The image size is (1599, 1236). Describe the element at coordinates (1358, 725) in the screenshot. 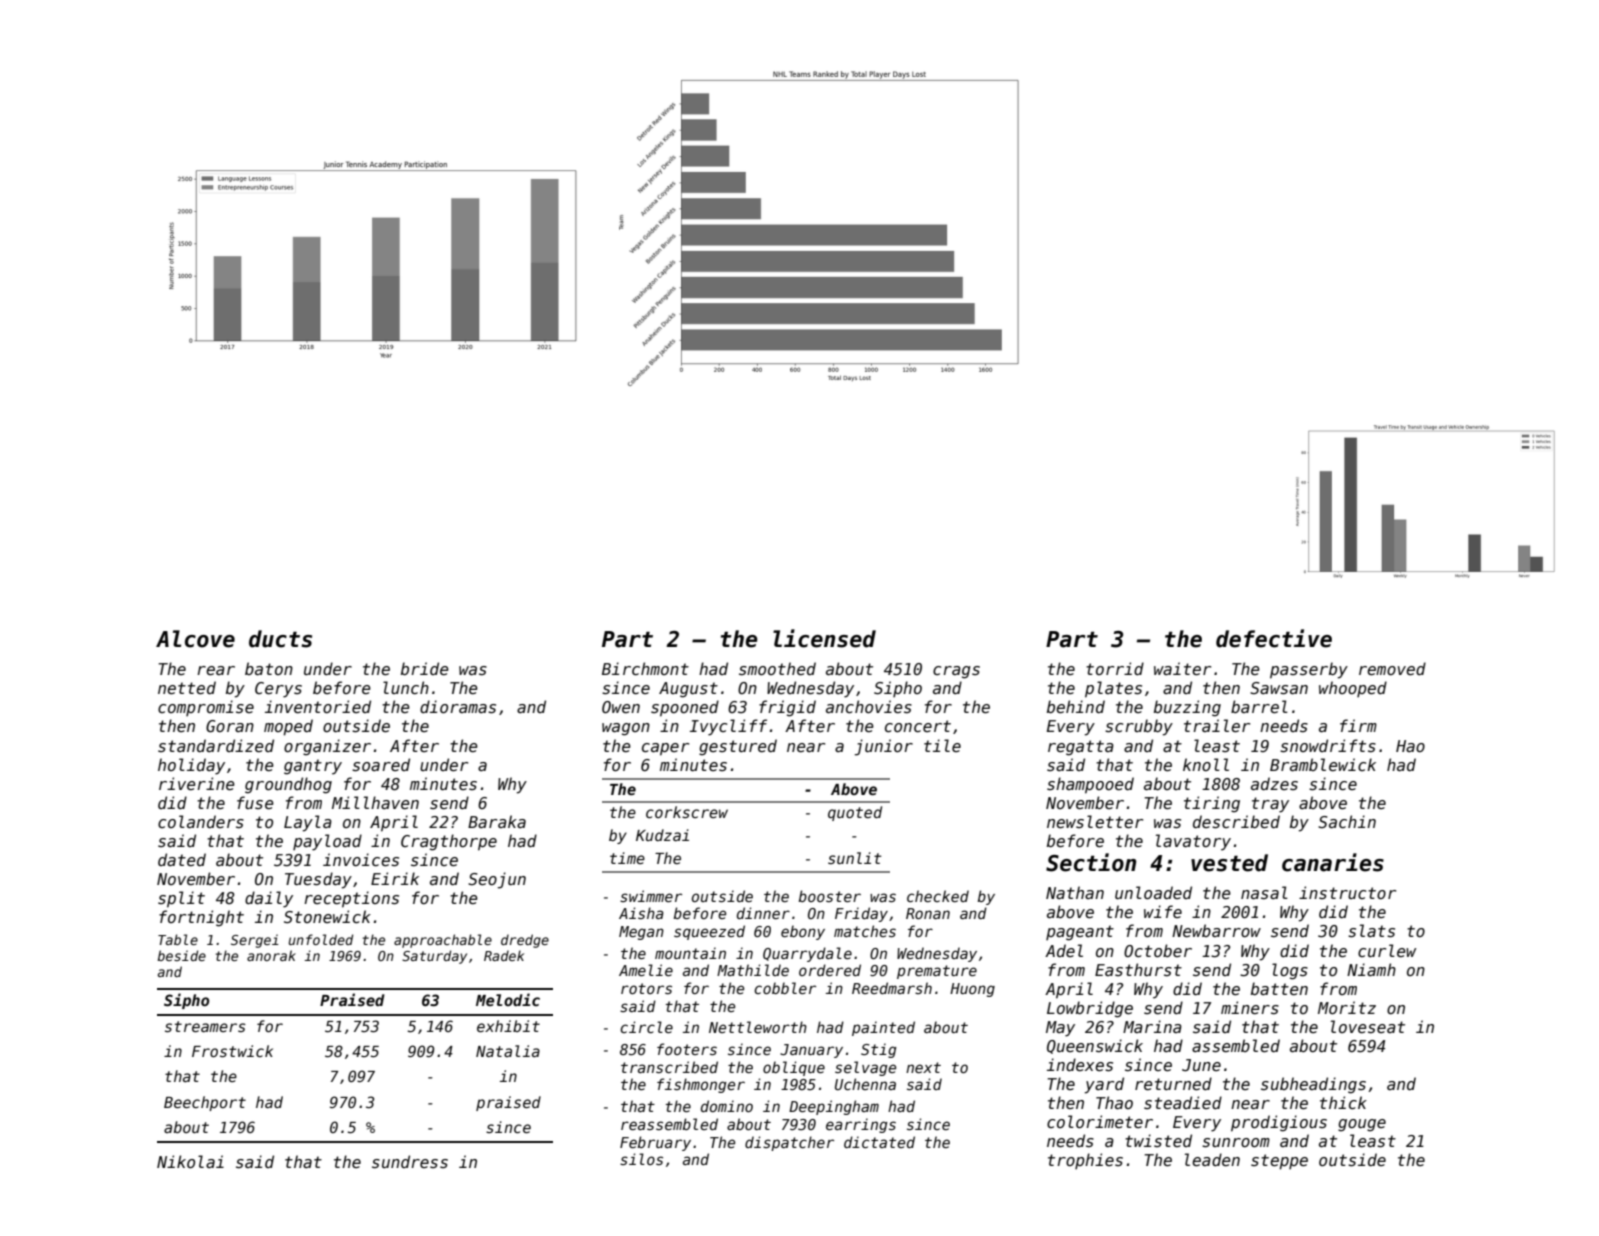

I see `firm` at that location.
